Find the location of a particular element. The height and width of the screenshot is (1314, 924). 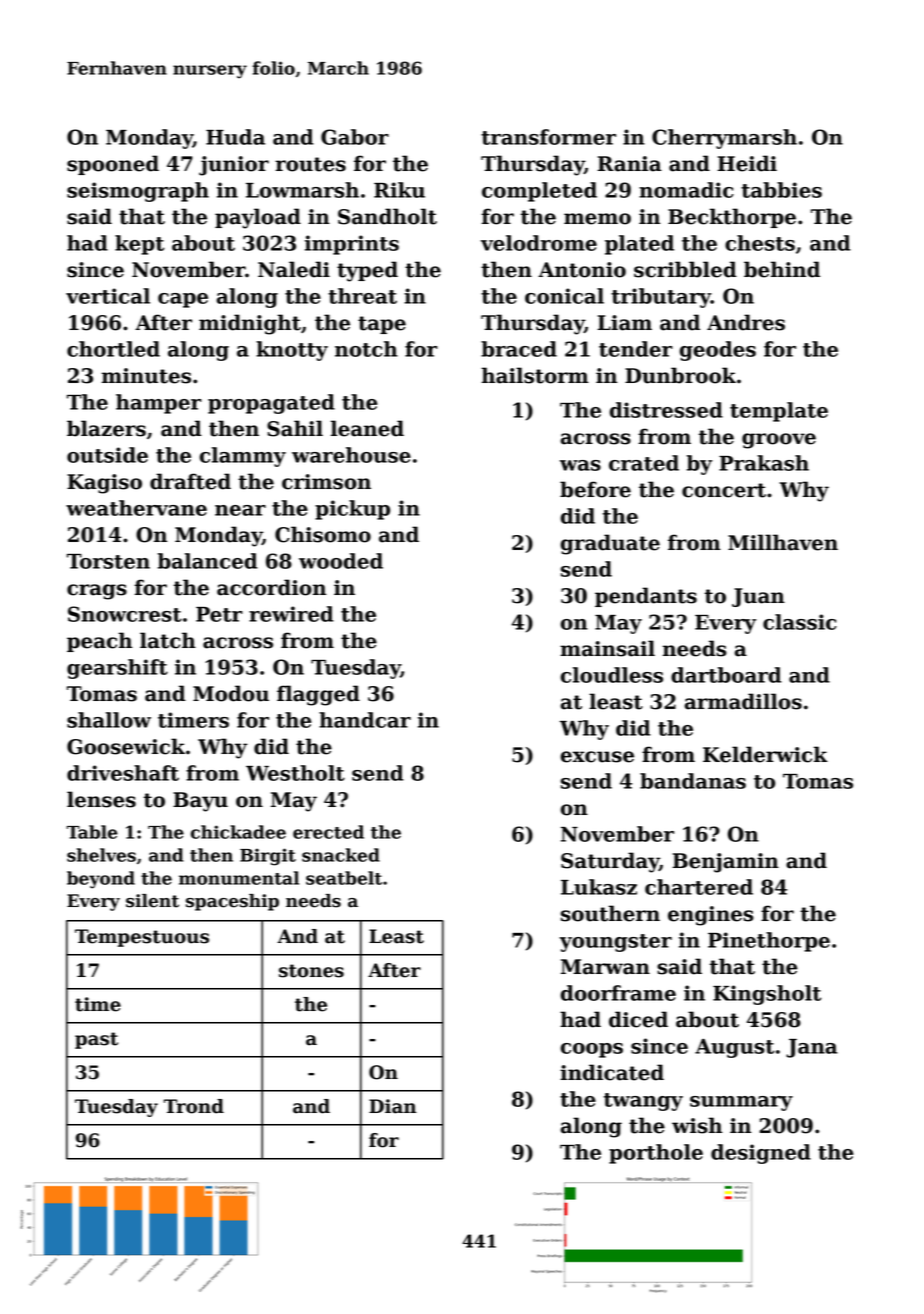

coops is located at coordinates (592, 1050).
